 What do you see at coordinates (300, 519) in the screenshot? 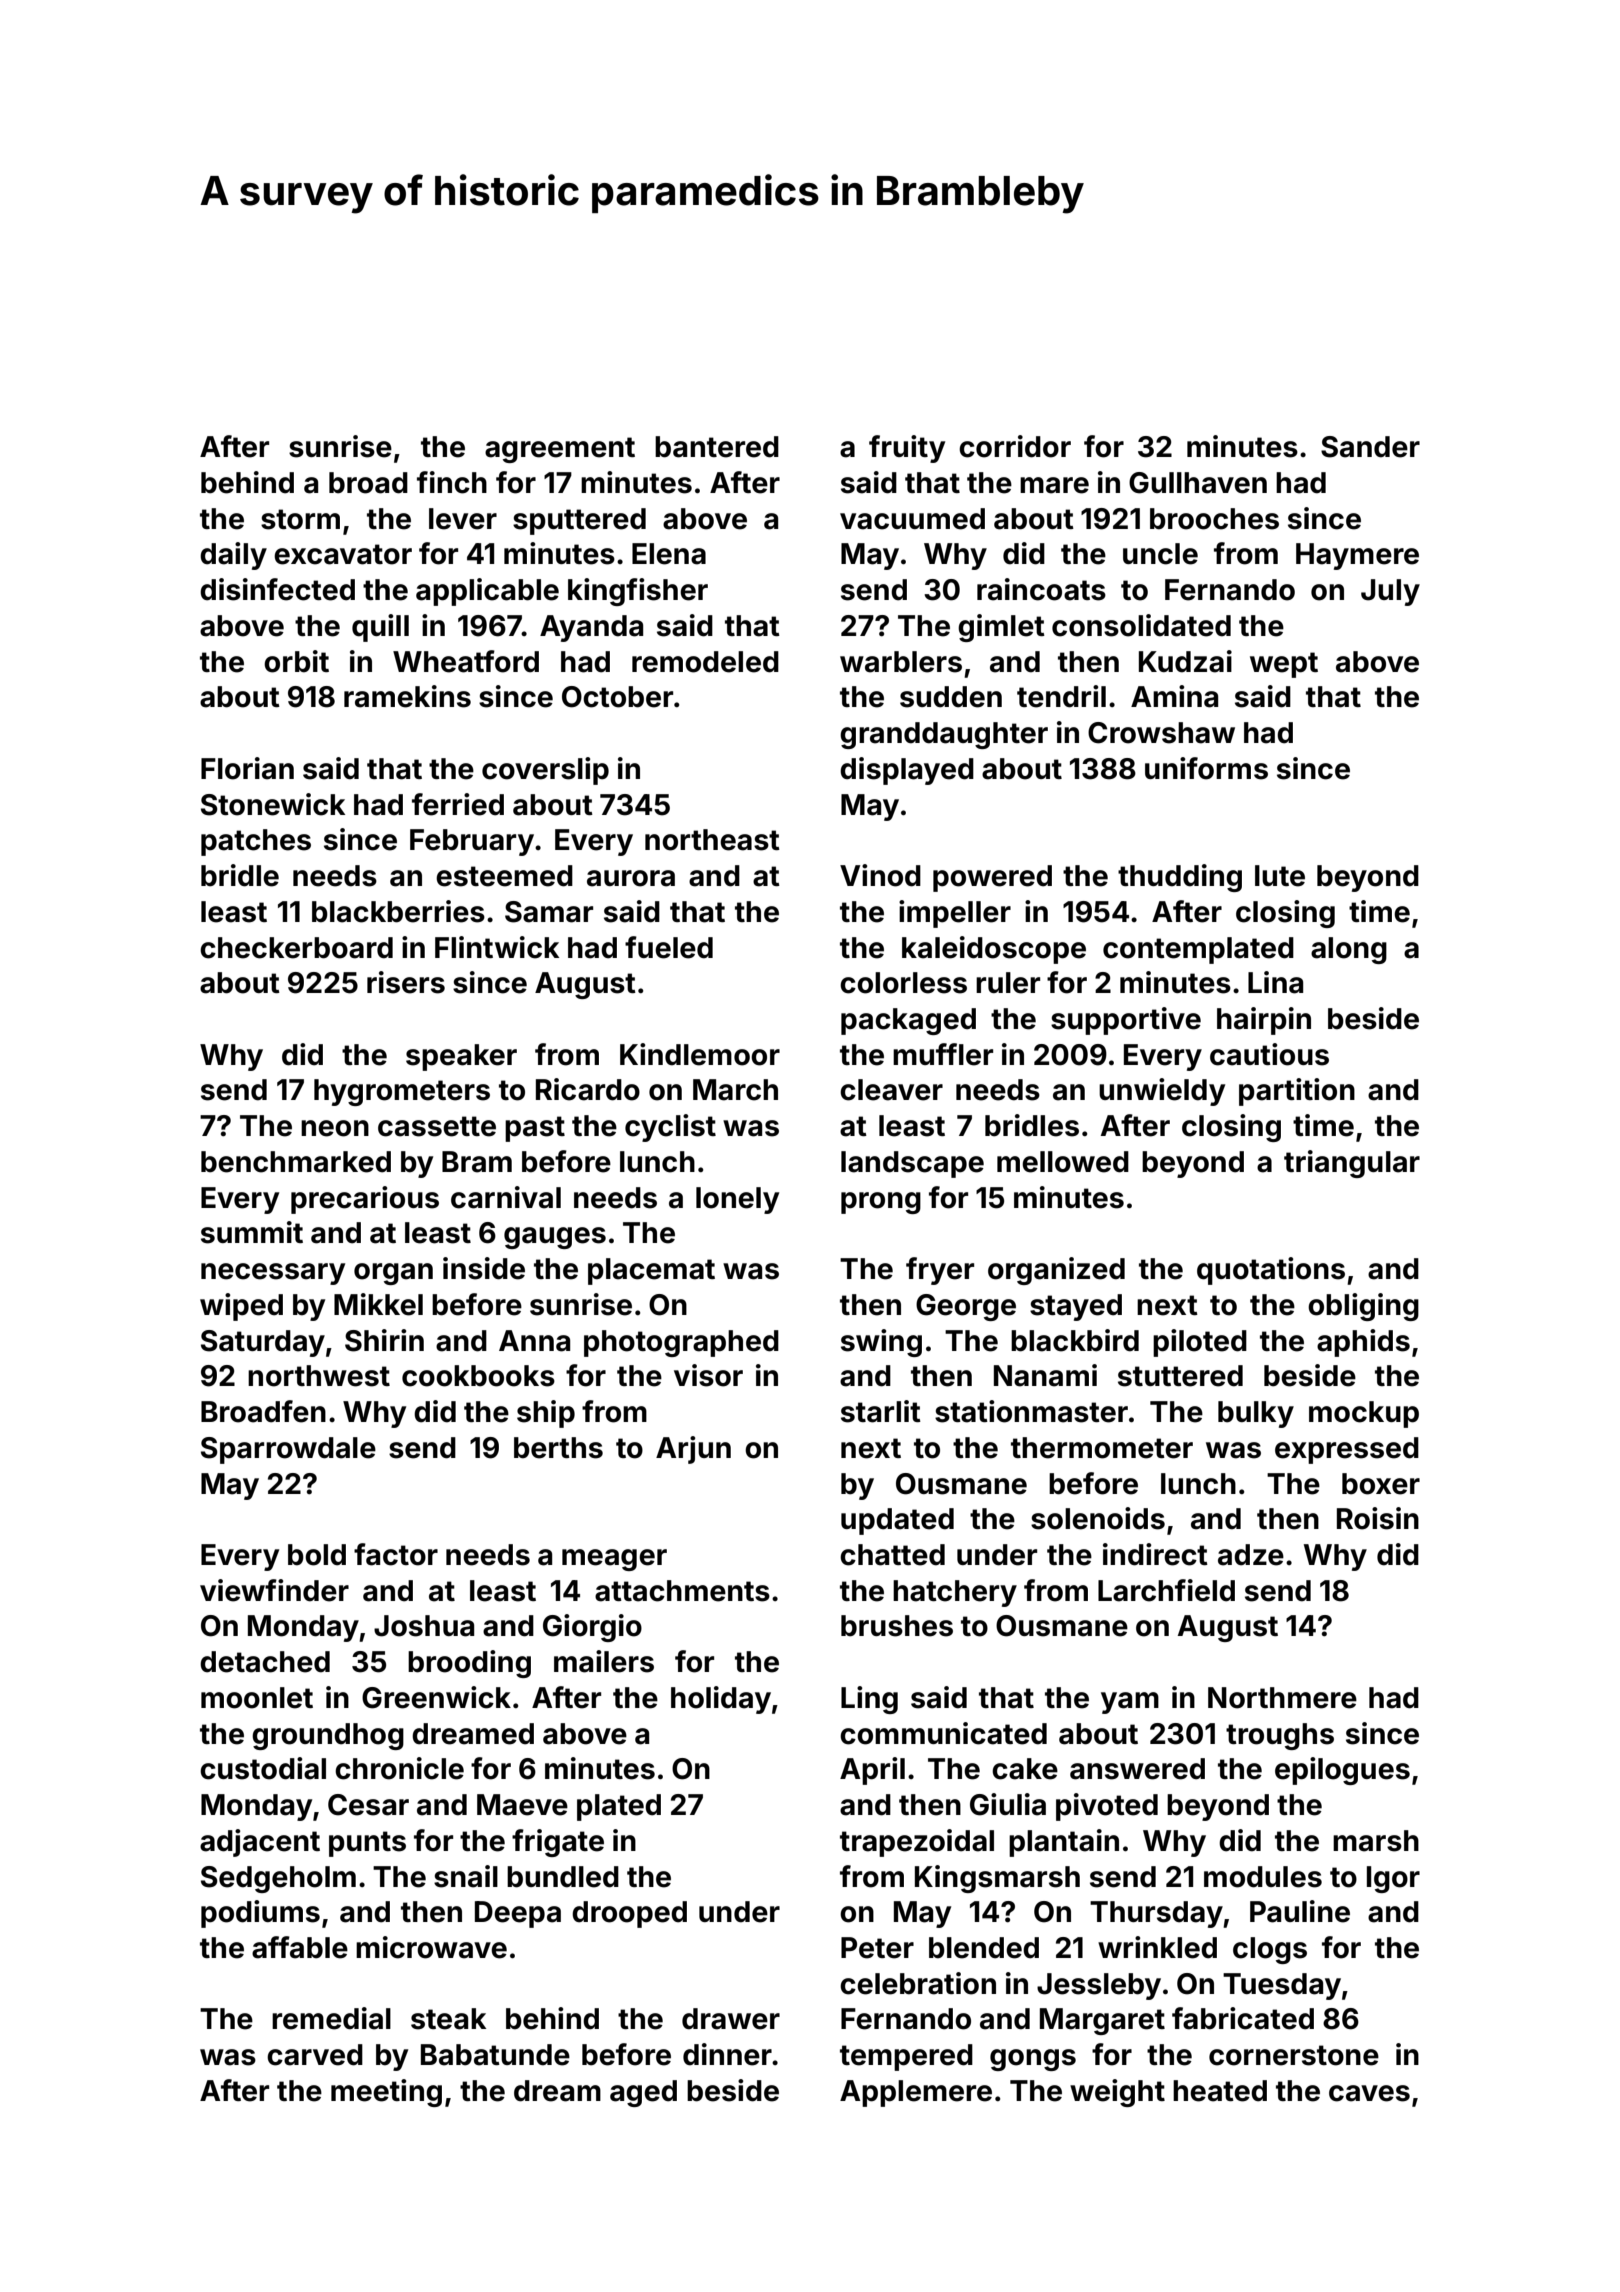
I see `storm` at bounding box center [300, 519].
